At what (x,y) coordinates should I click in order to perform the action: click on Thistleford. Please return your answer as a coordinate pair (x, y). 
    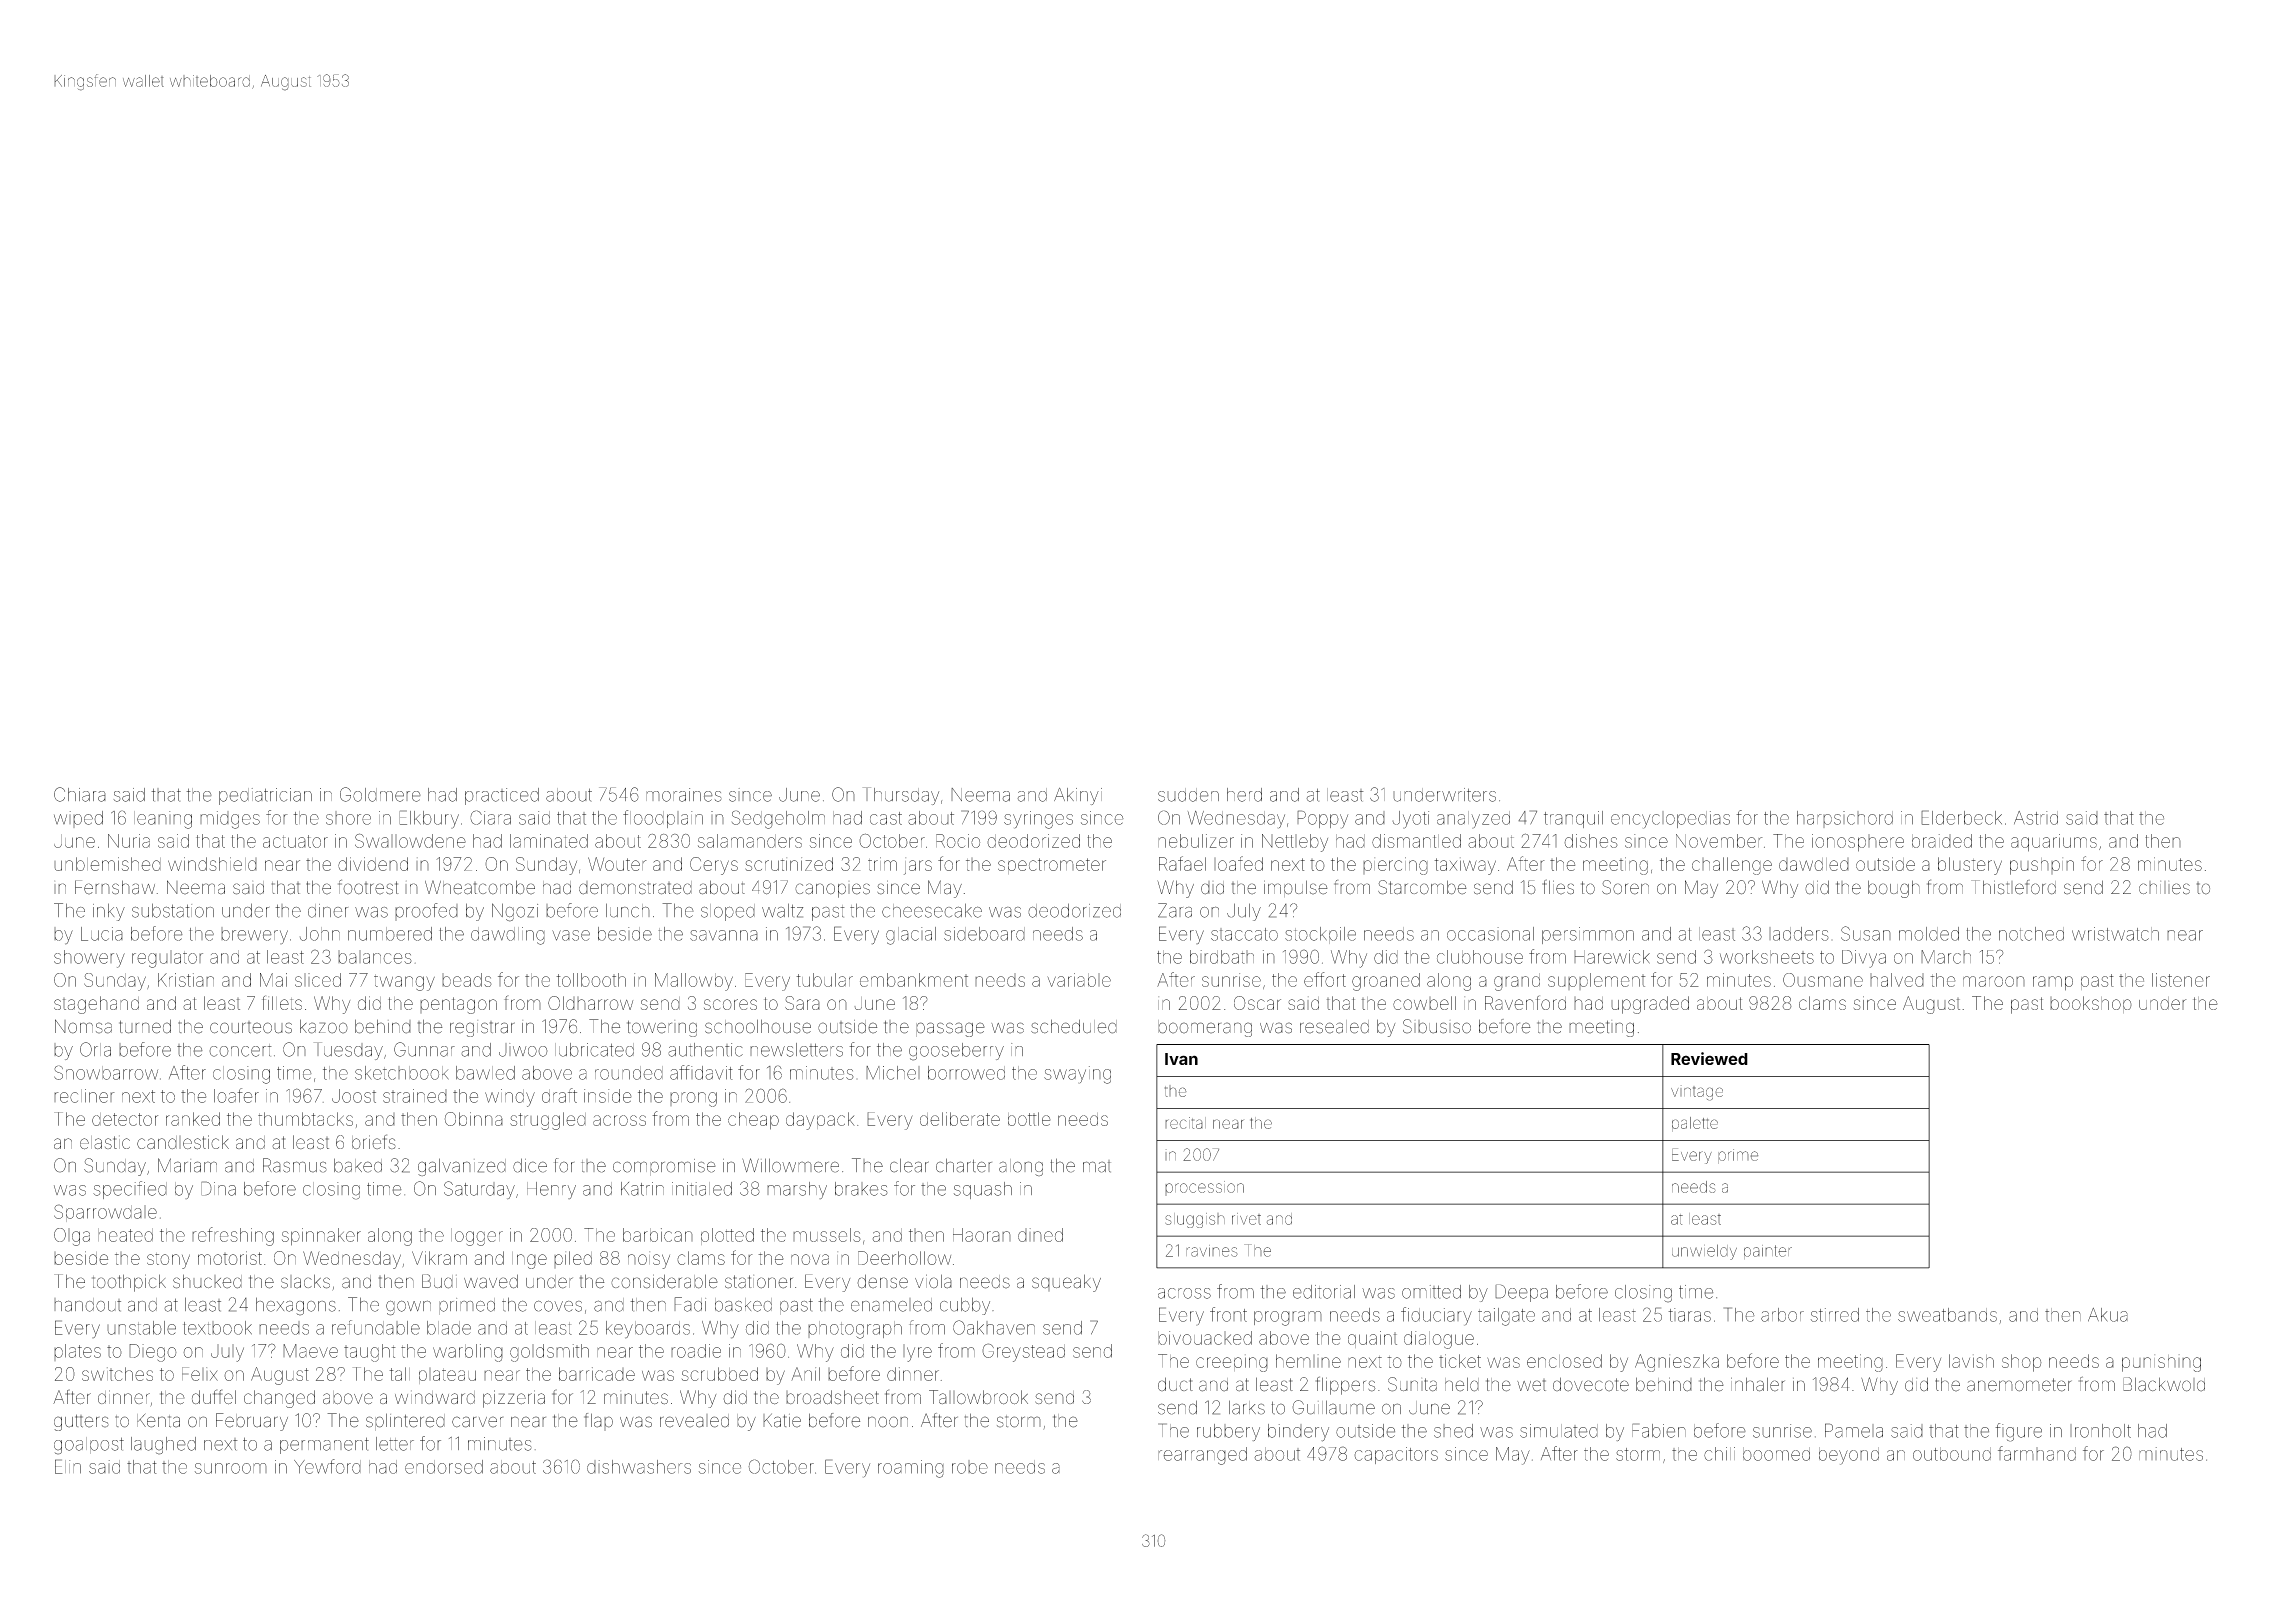
    Looking at the image, I should click on (2013, 887).
